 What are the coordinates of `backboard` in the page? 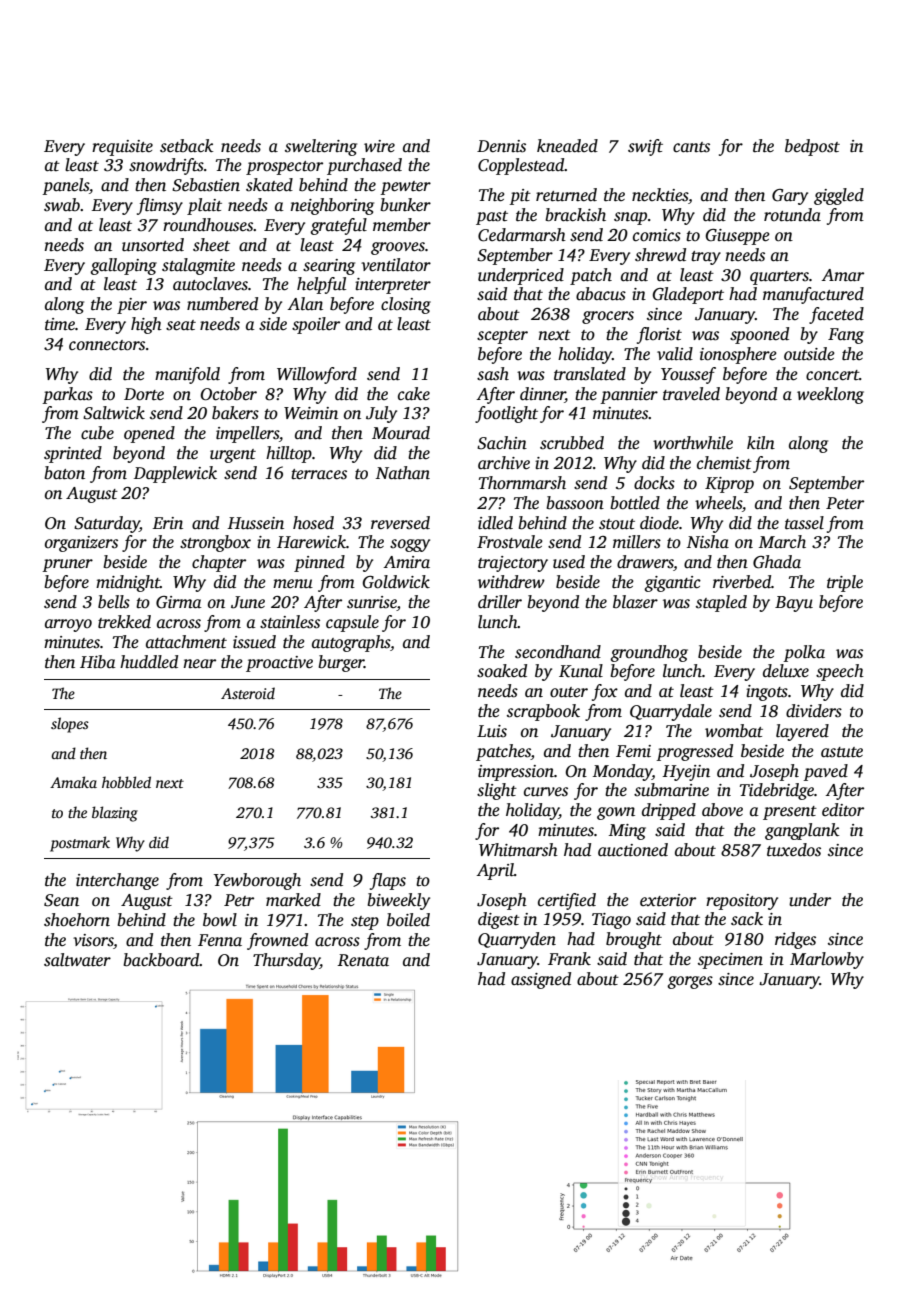 It's located at (161, 960).
